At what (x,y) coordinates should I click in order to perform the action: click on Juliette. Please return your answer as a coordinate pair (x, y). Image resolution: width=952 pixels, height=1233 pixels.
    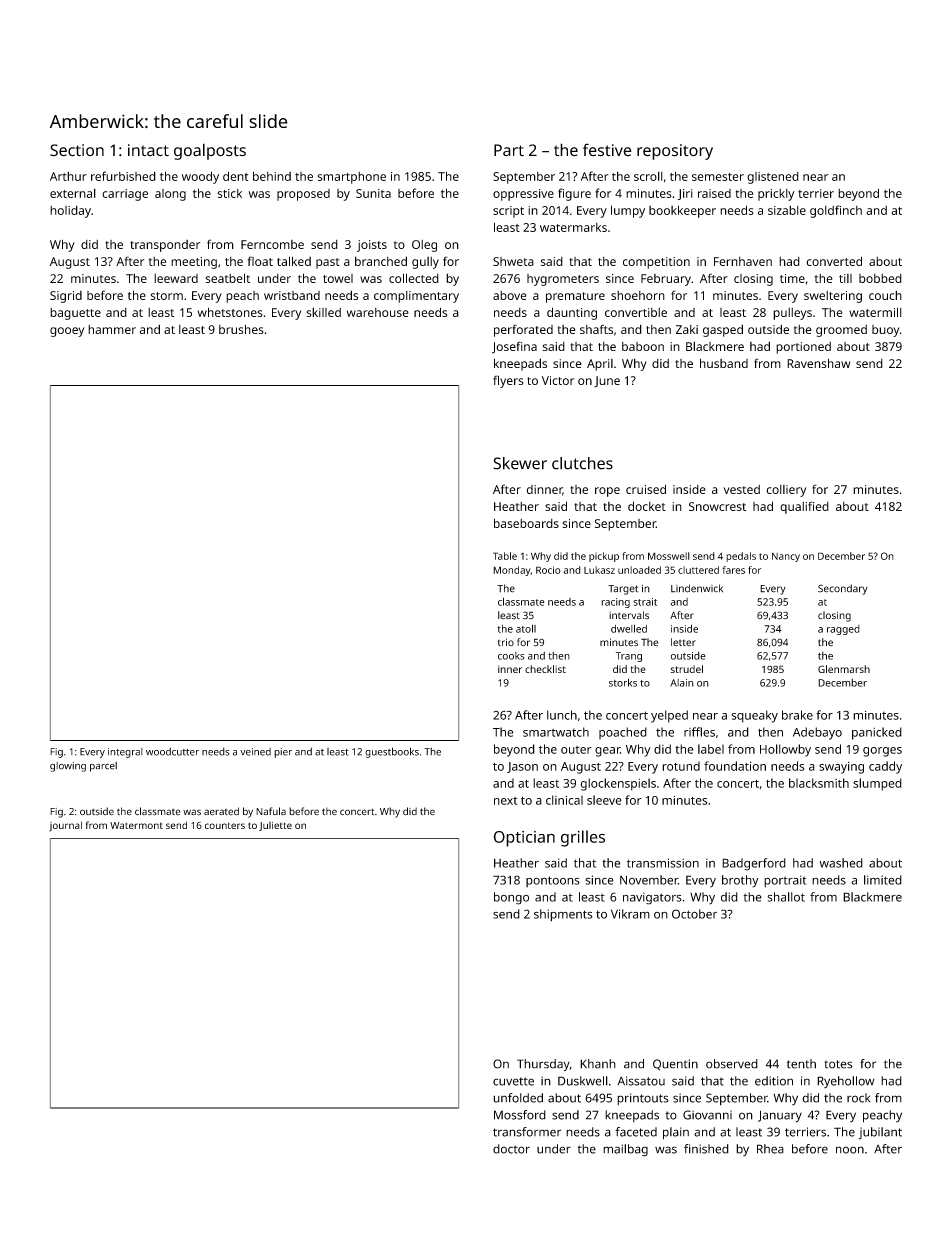
    Looking at the image, I should click on (275, 826).
